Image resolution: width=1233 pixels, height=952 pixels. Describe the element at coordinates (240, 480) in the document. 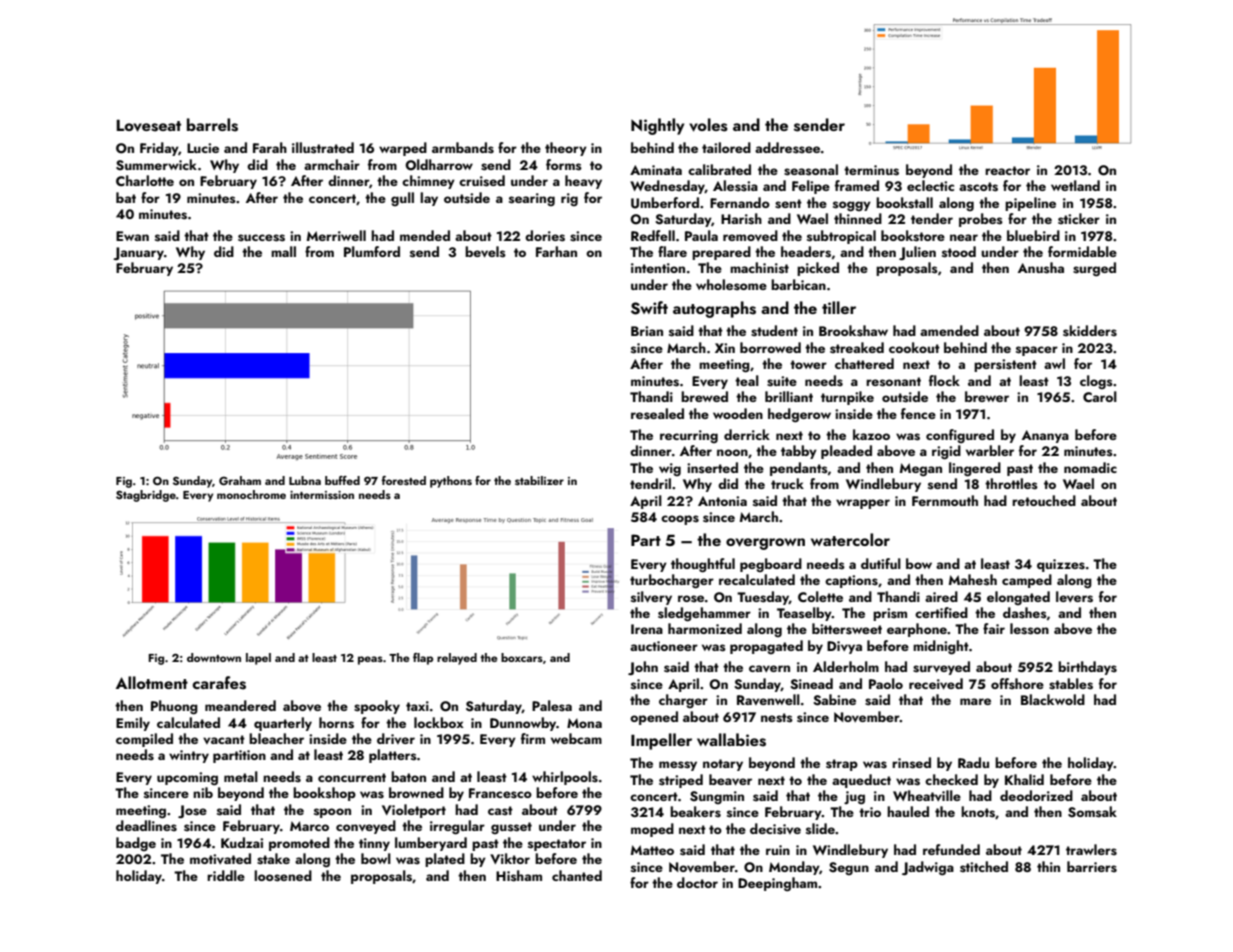

I see `Graham` at that location.
